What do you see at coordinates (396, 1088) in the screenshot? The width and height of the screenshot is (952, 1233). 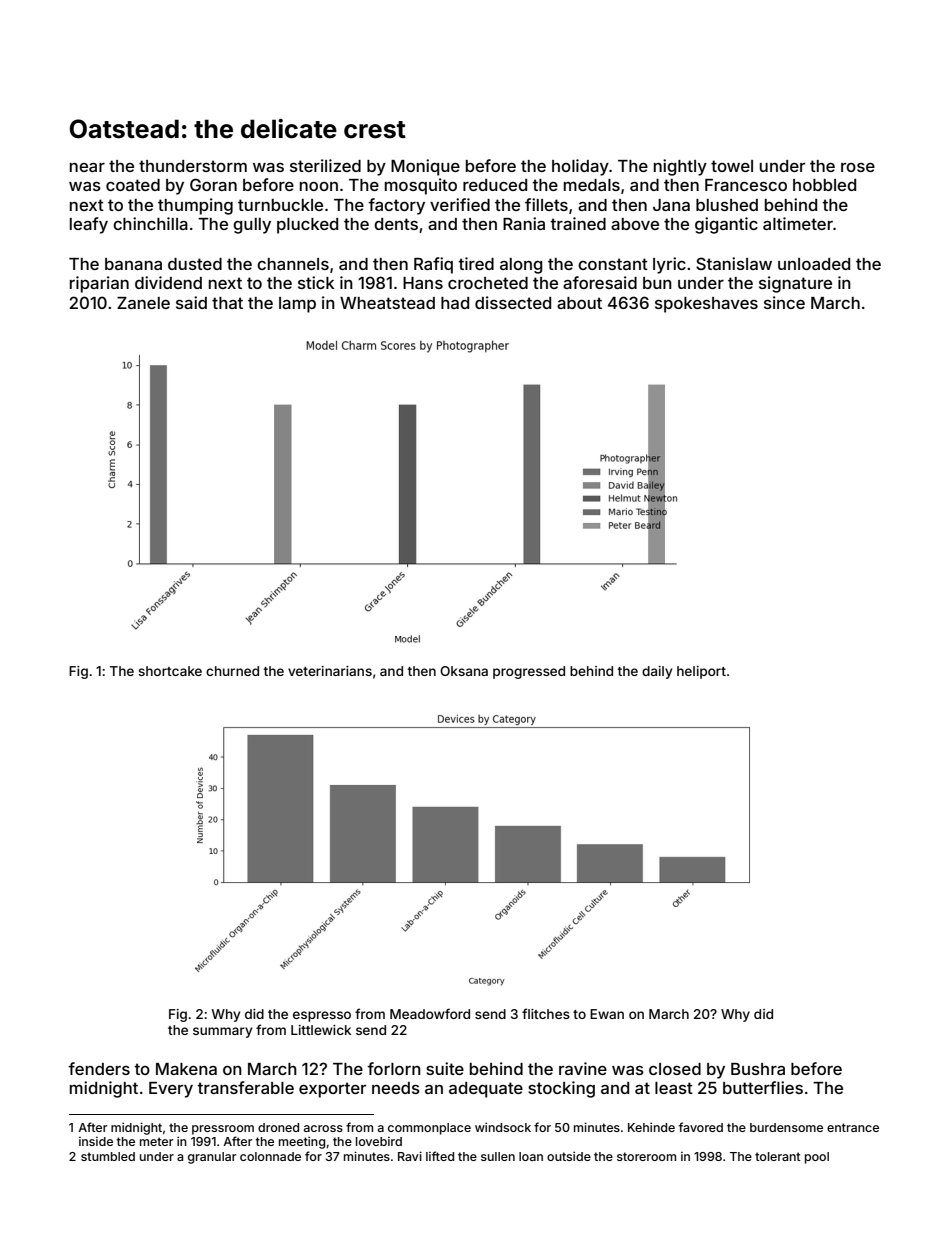 I see `needs` at bounding box center [396, 1088].
